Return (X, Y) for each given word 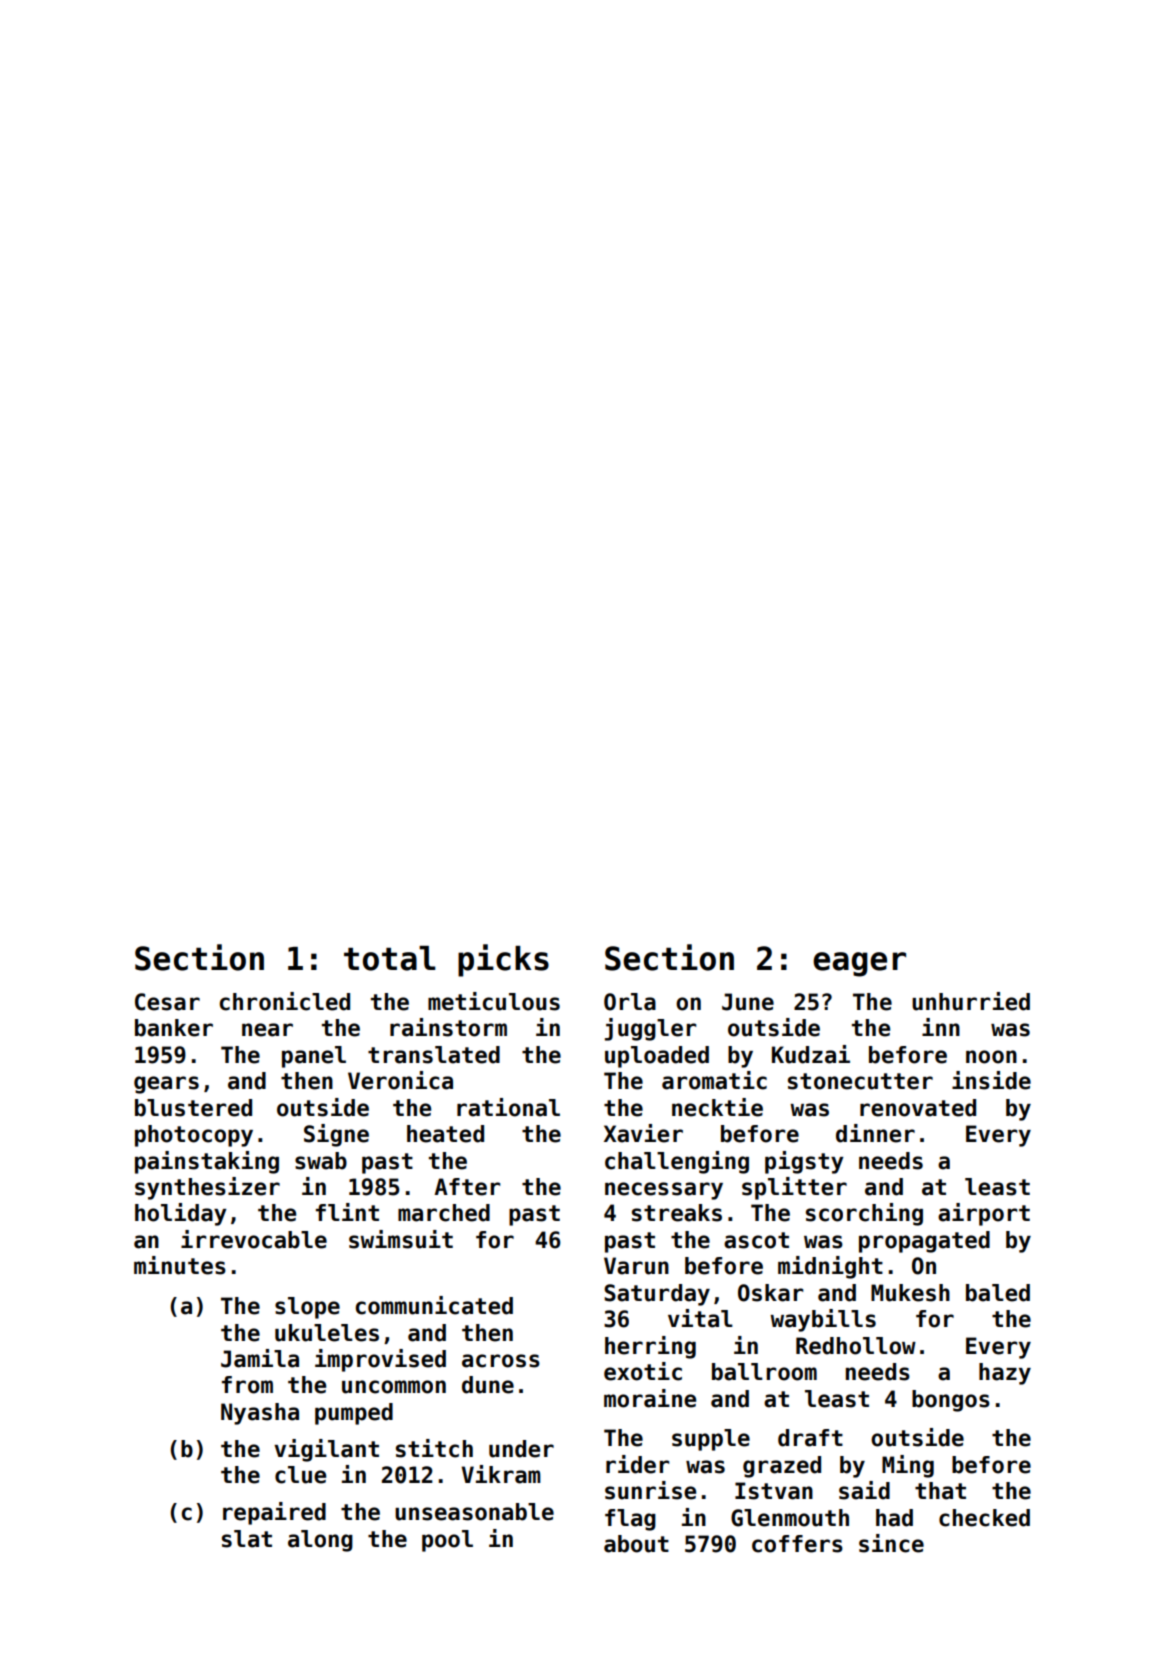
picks (503, 960)
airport (984, 1214)
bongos (951, 1401)
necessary (664, 1191)
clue (300, 1475)
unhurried (971, 1001)
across (501, 1361)
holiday (181, 1214)
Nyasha (260, 1414)
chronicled (285, 1001)
